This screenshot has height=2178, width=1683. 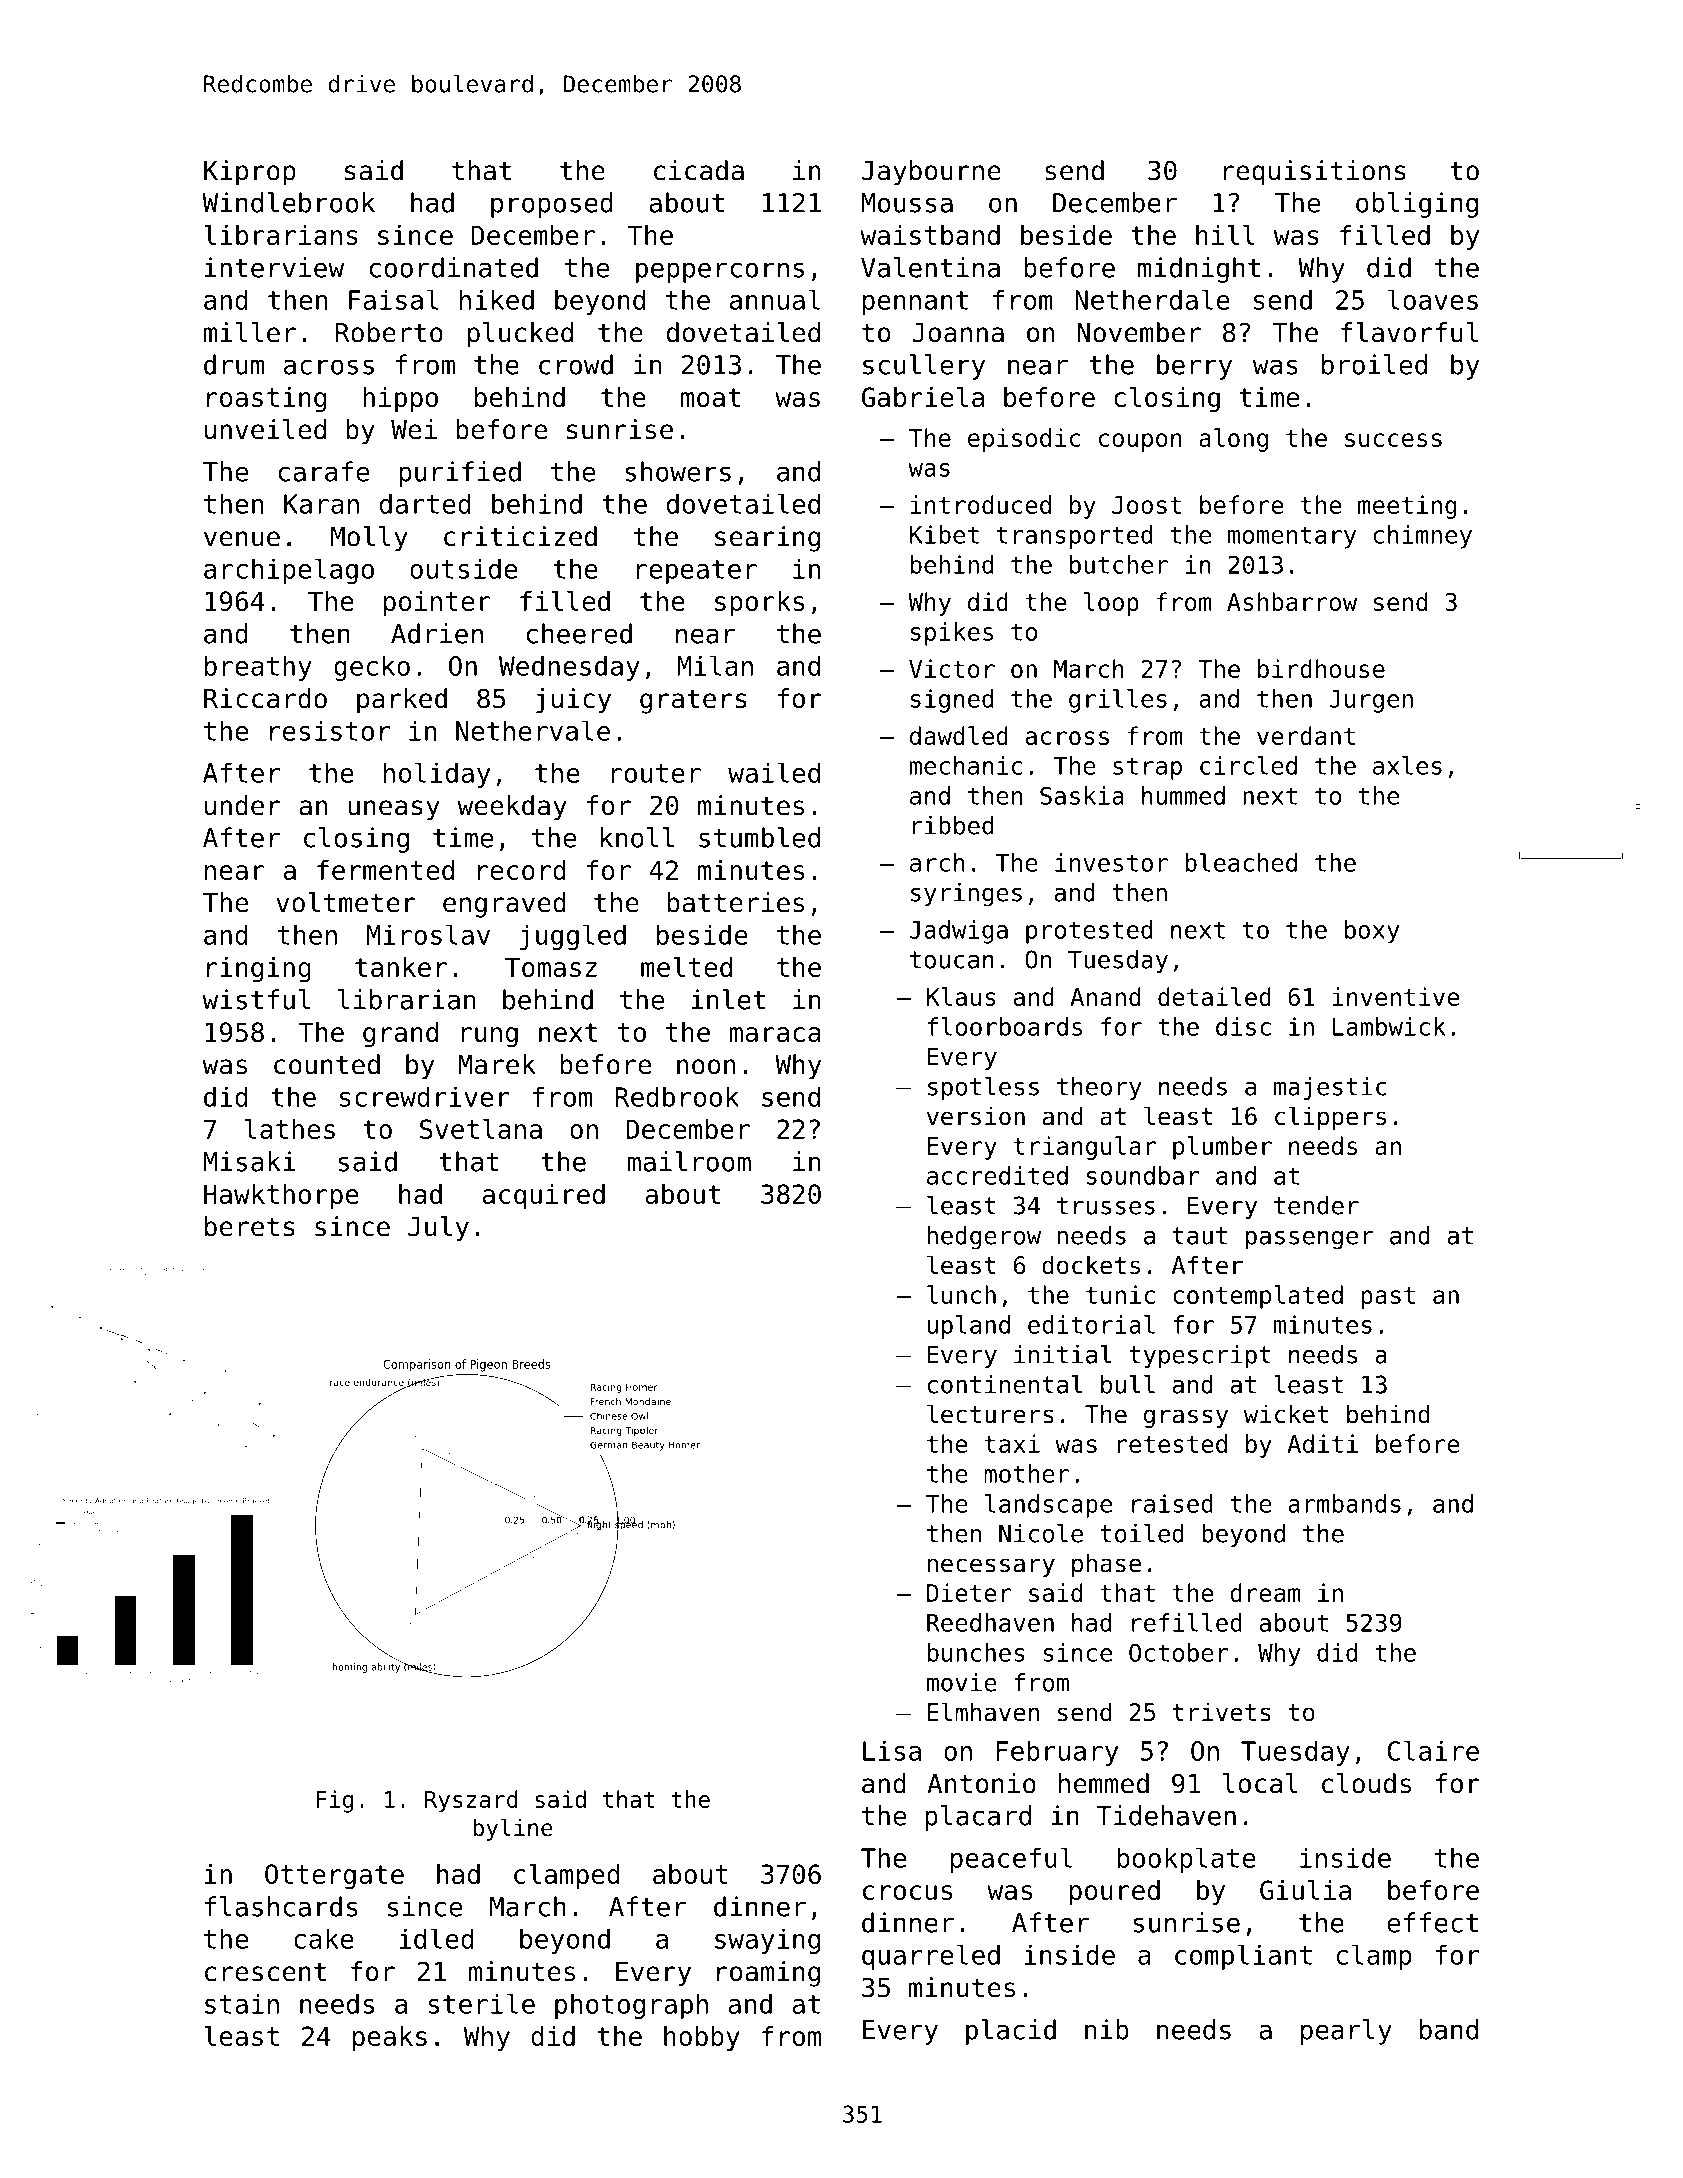 What do you see at coordinates (250, 173) in the screenshot?
I see `Kiprop` at bounding box center [250, 173].
